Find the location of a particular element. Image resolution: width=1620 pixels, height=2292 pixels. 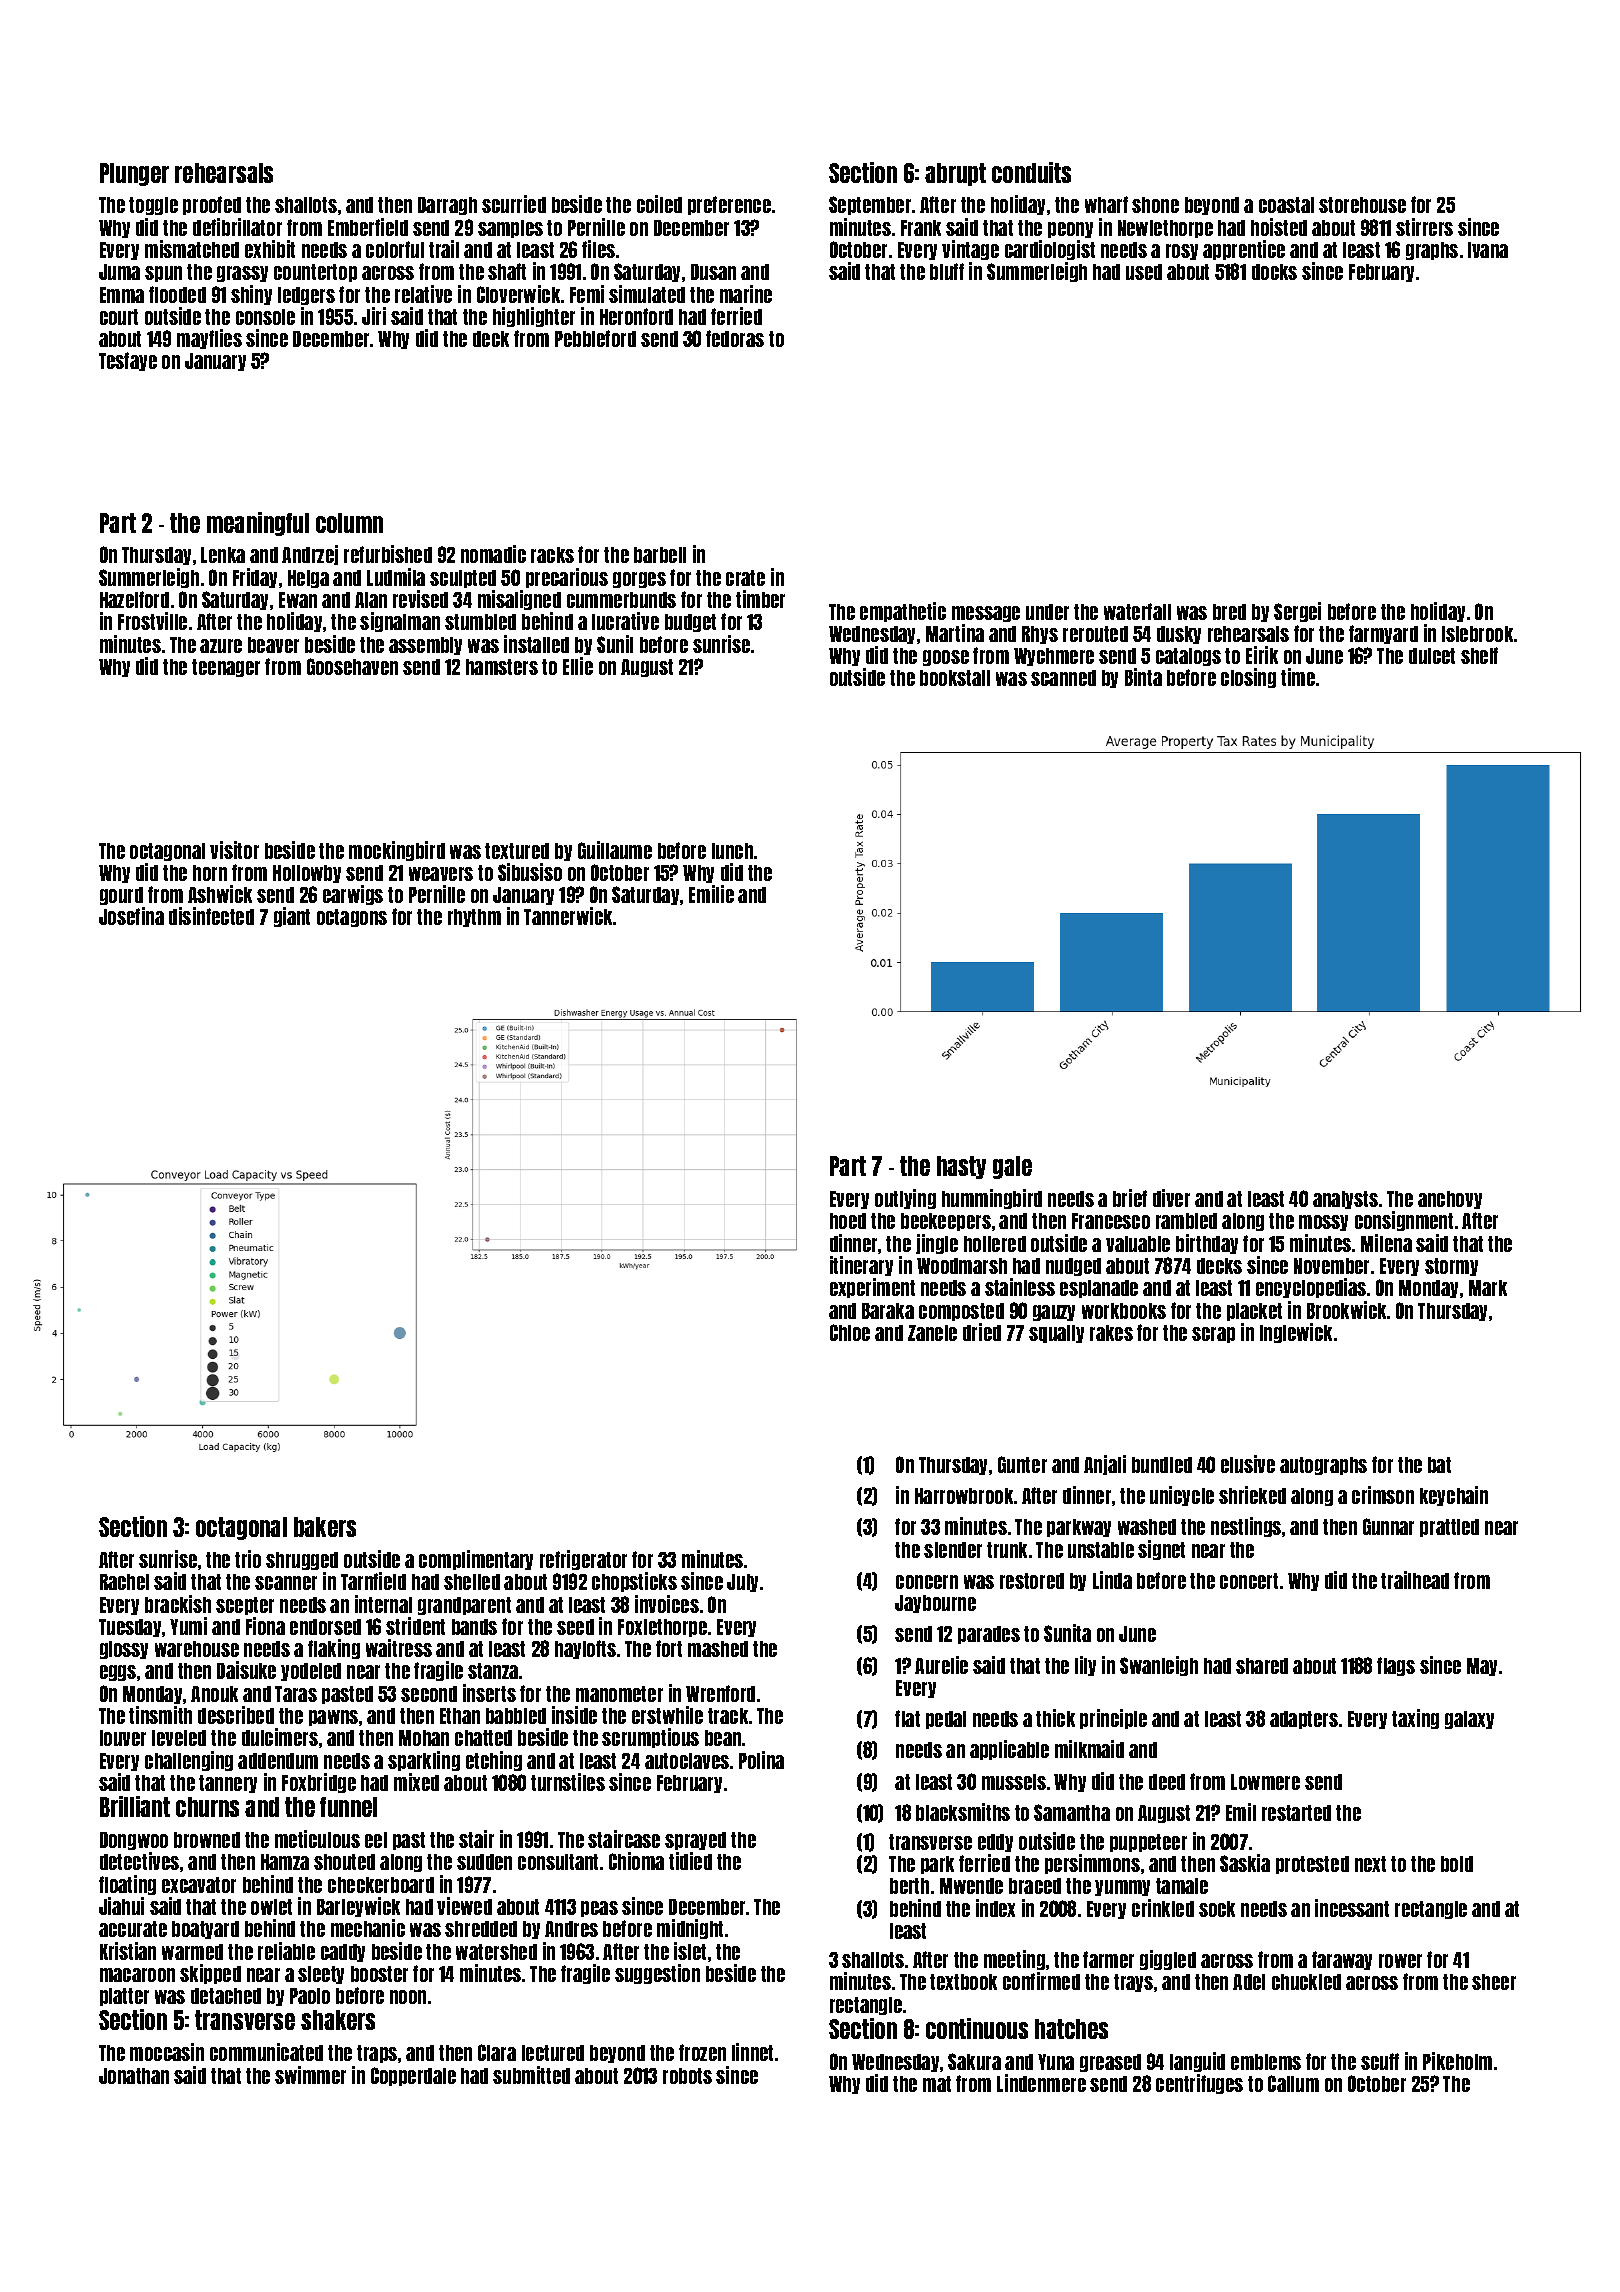

anchovy is located at coordinates (1450, 1200).
